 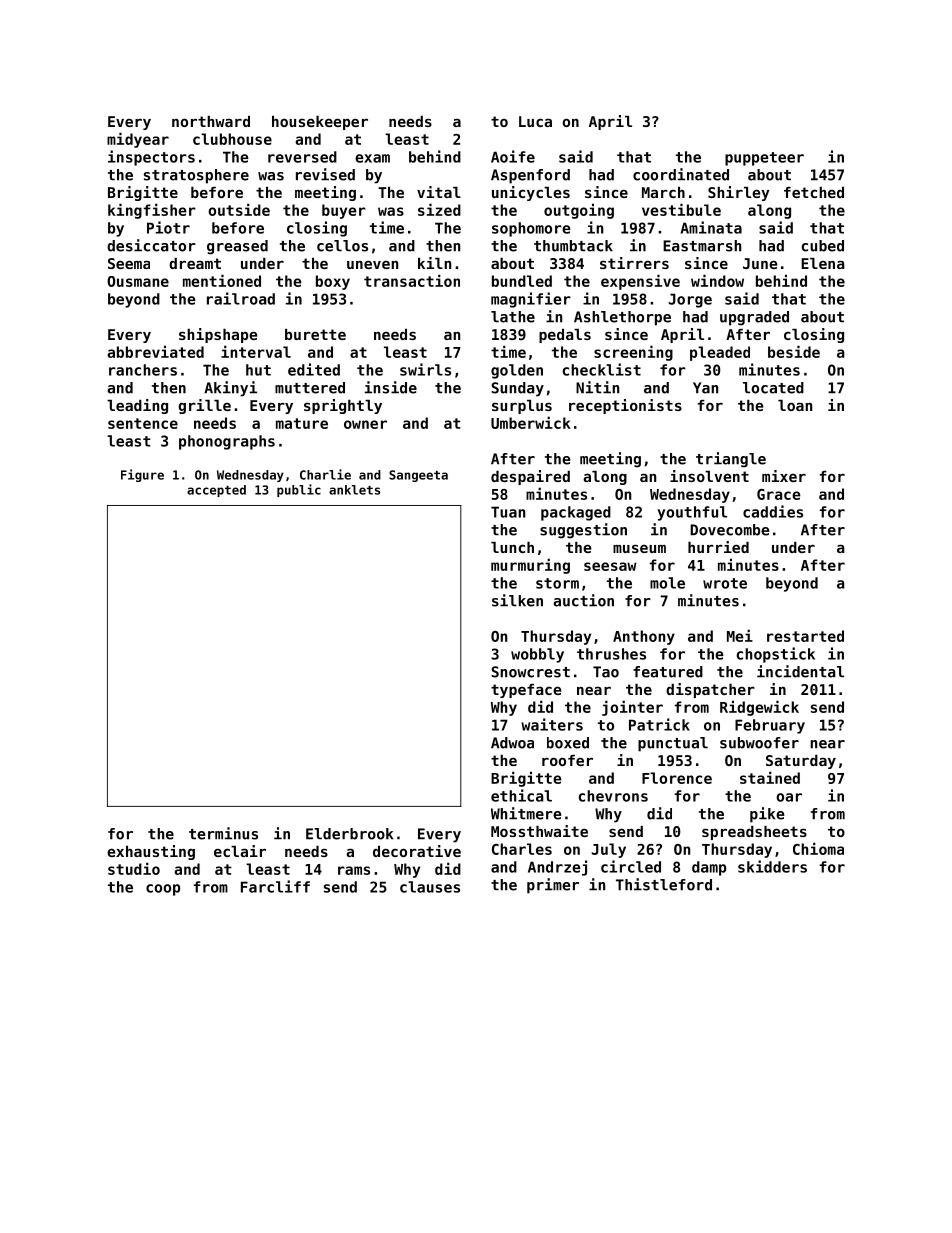 I want to click on terminus, so click(x=223, y=833).
